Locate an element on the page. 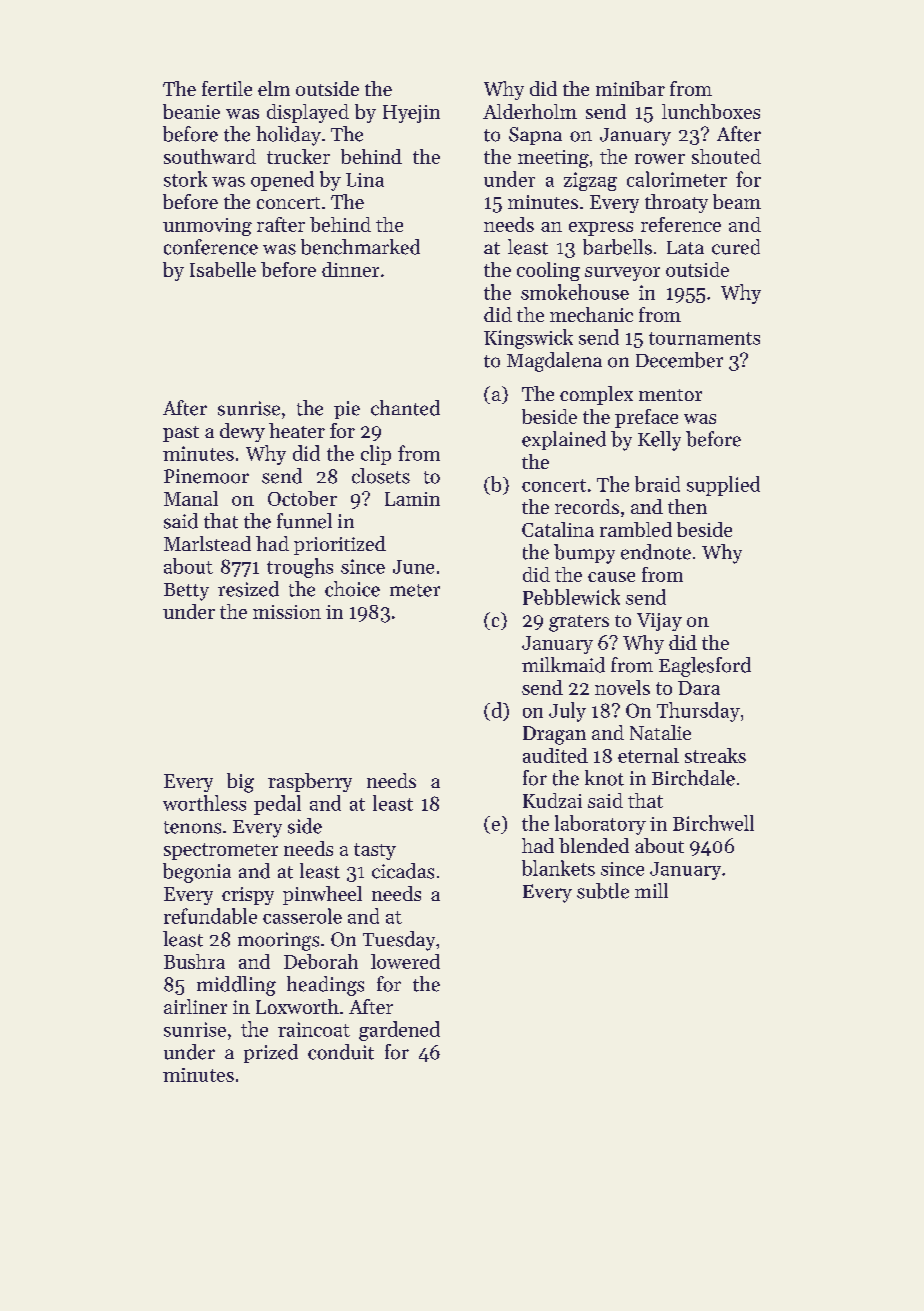 The image size is (924, 1311). Alderholm is located at coordinates (530, 111).
